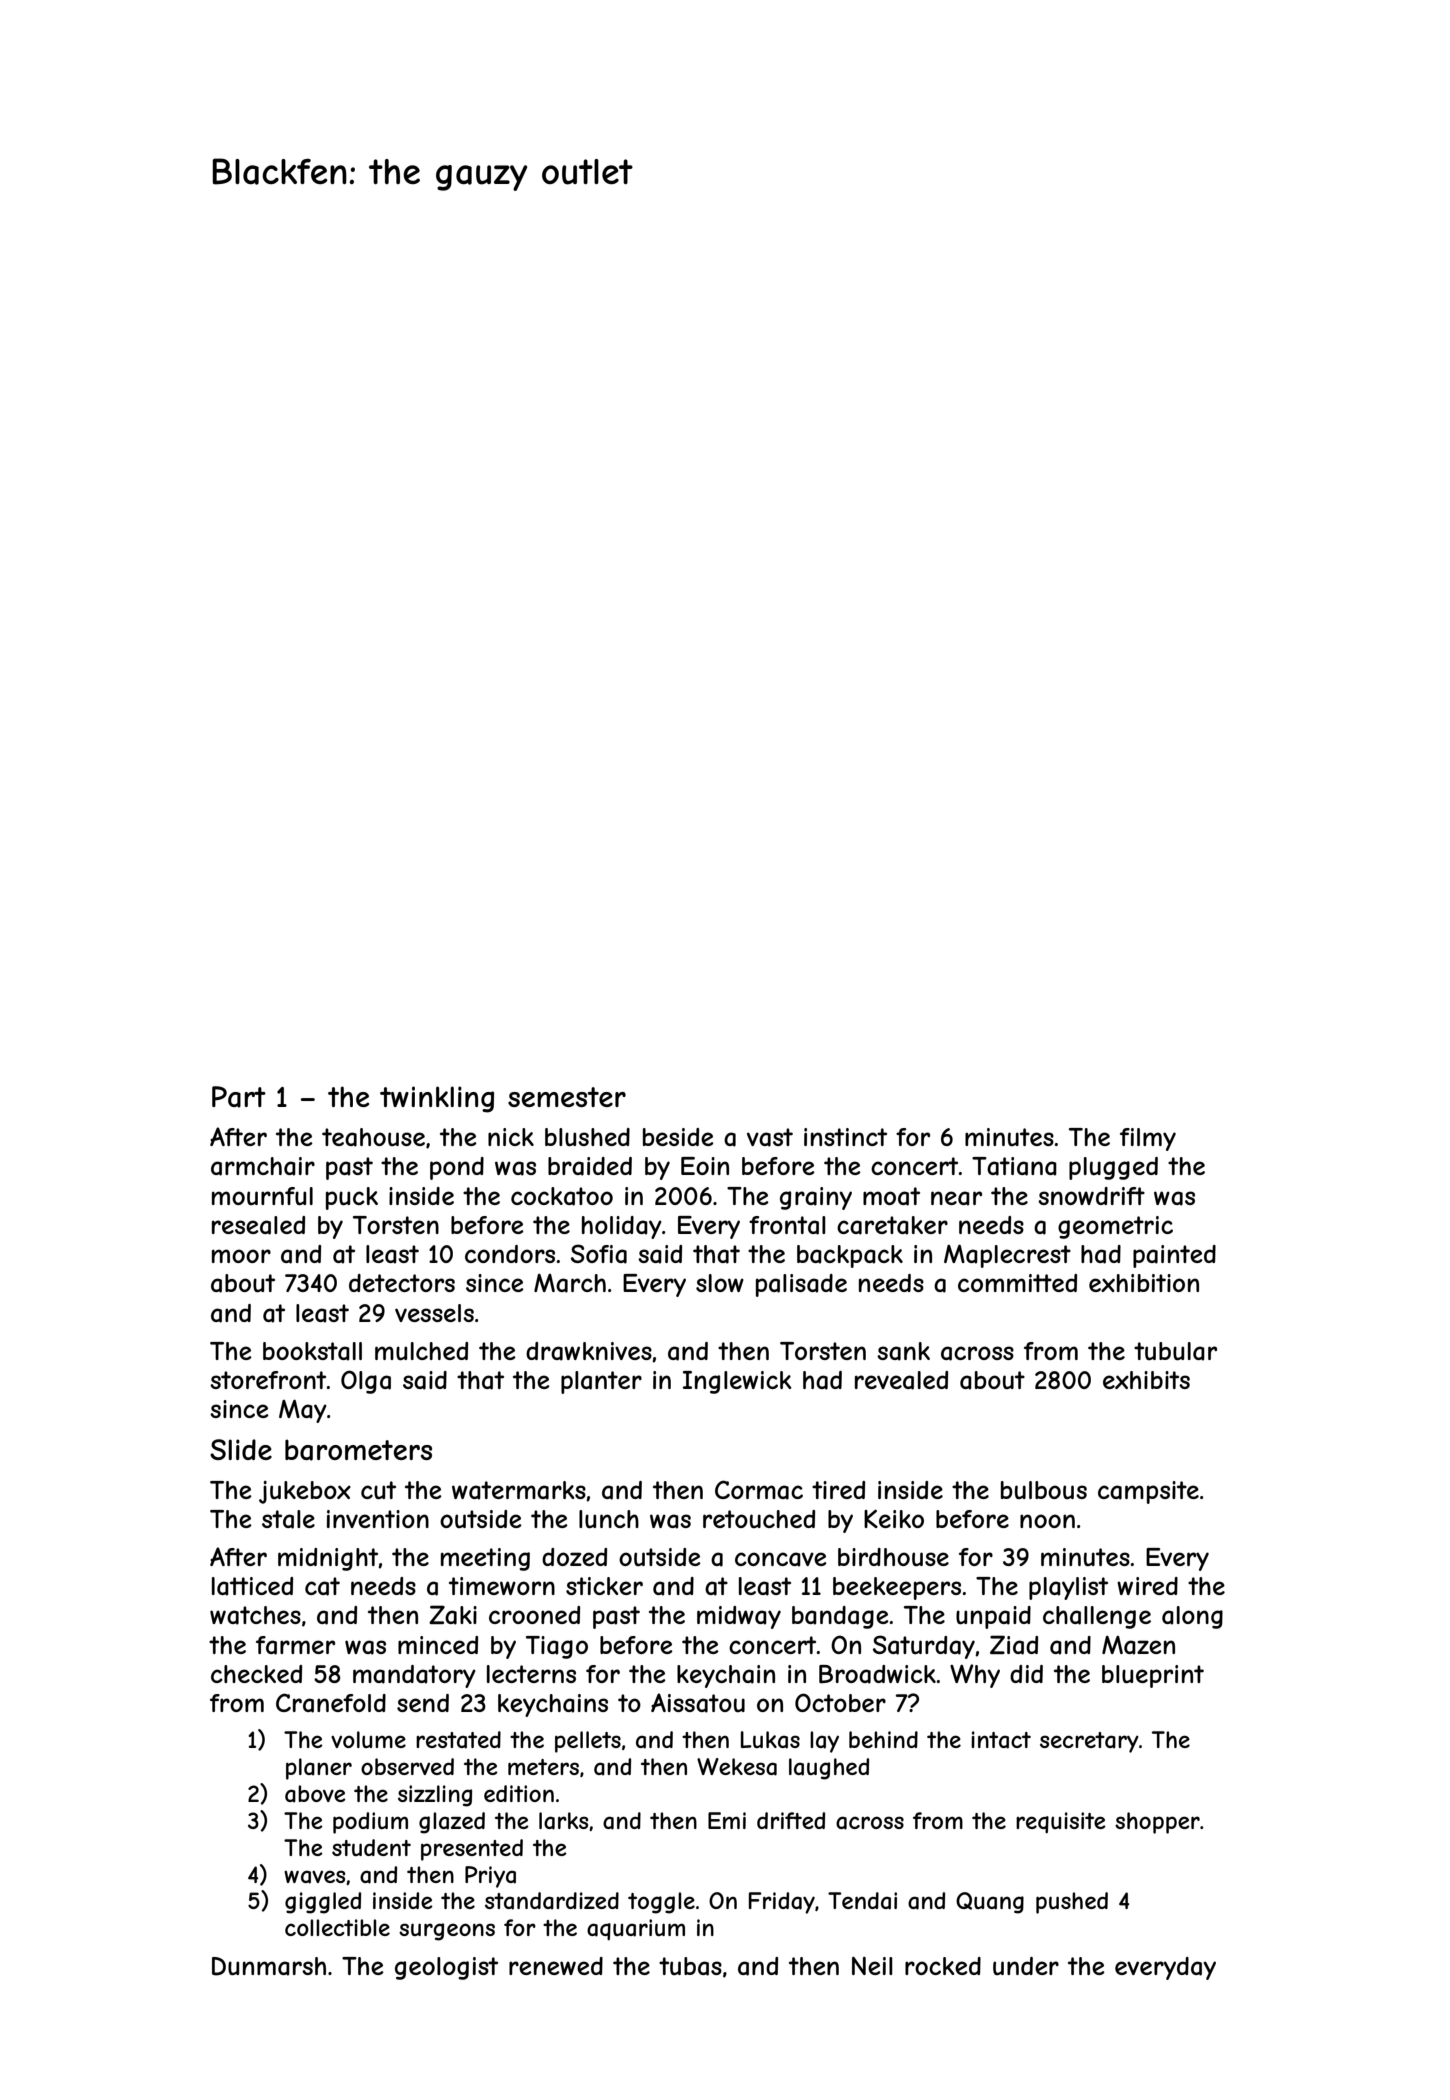 The image size is (1450, 2100). I want to click on above, so click(315, 1794).
